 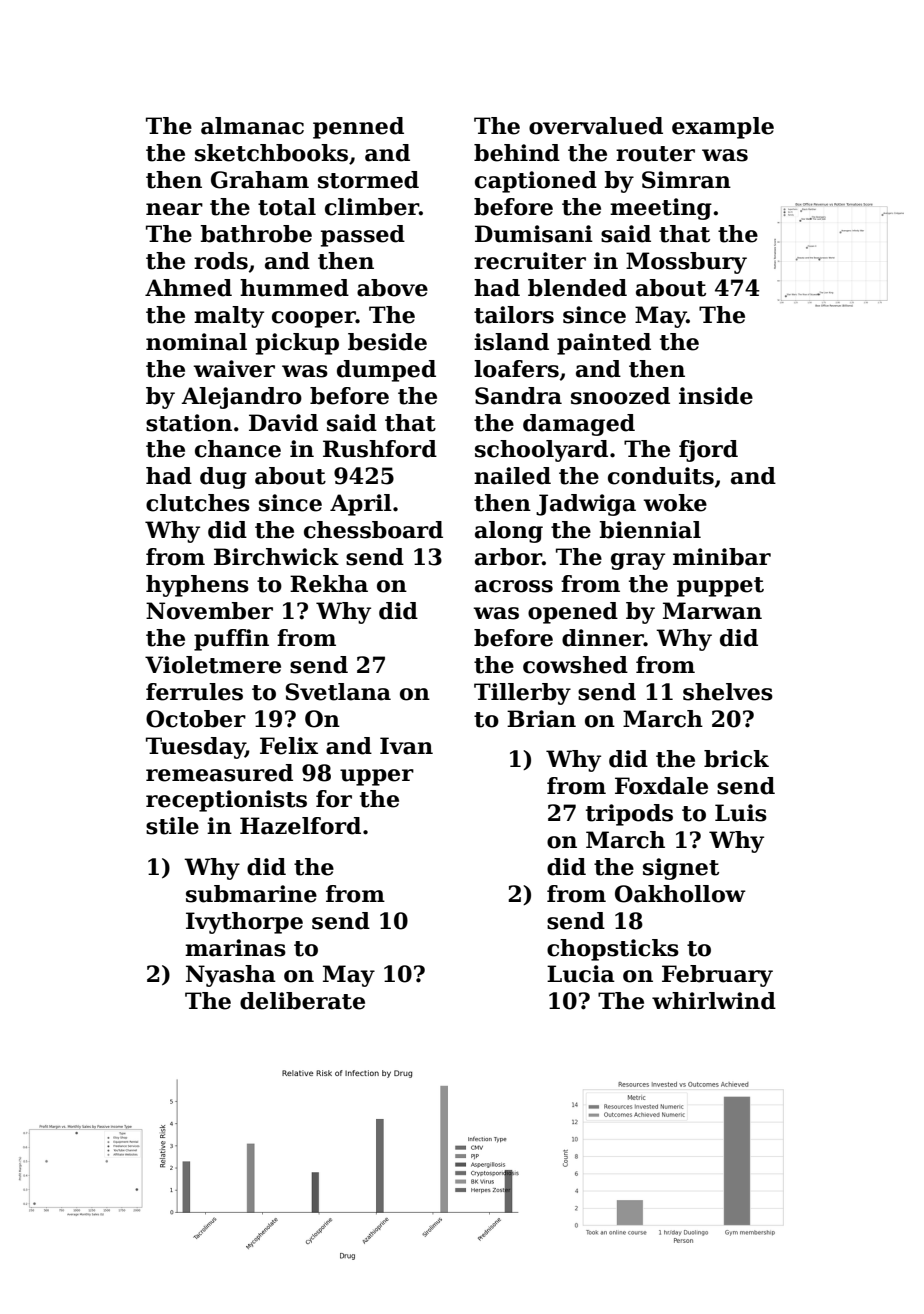 I want to click on fjord, so click(x=708, y=451).
